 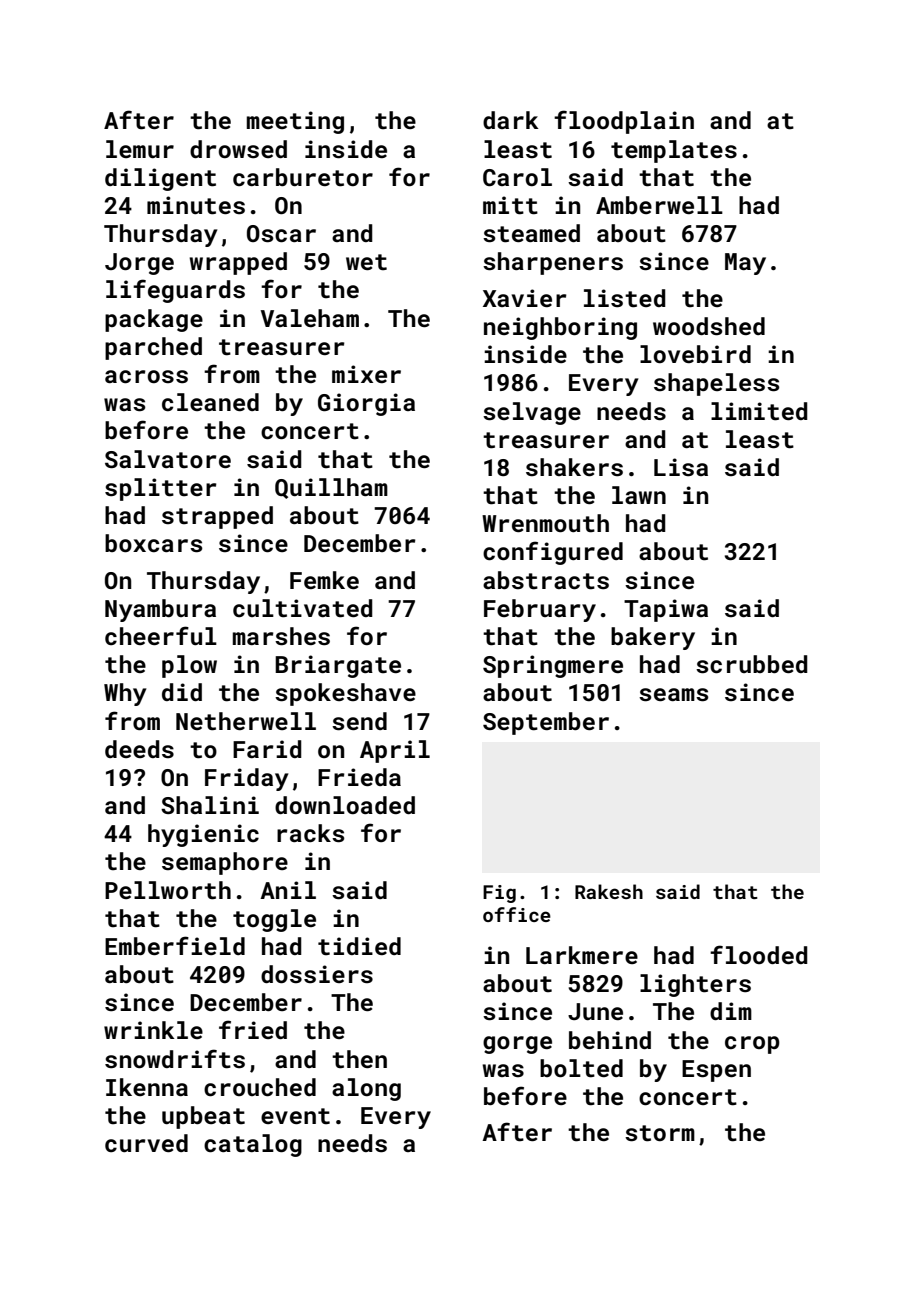 I want to click on flooded, so click(x=759, y=954).
